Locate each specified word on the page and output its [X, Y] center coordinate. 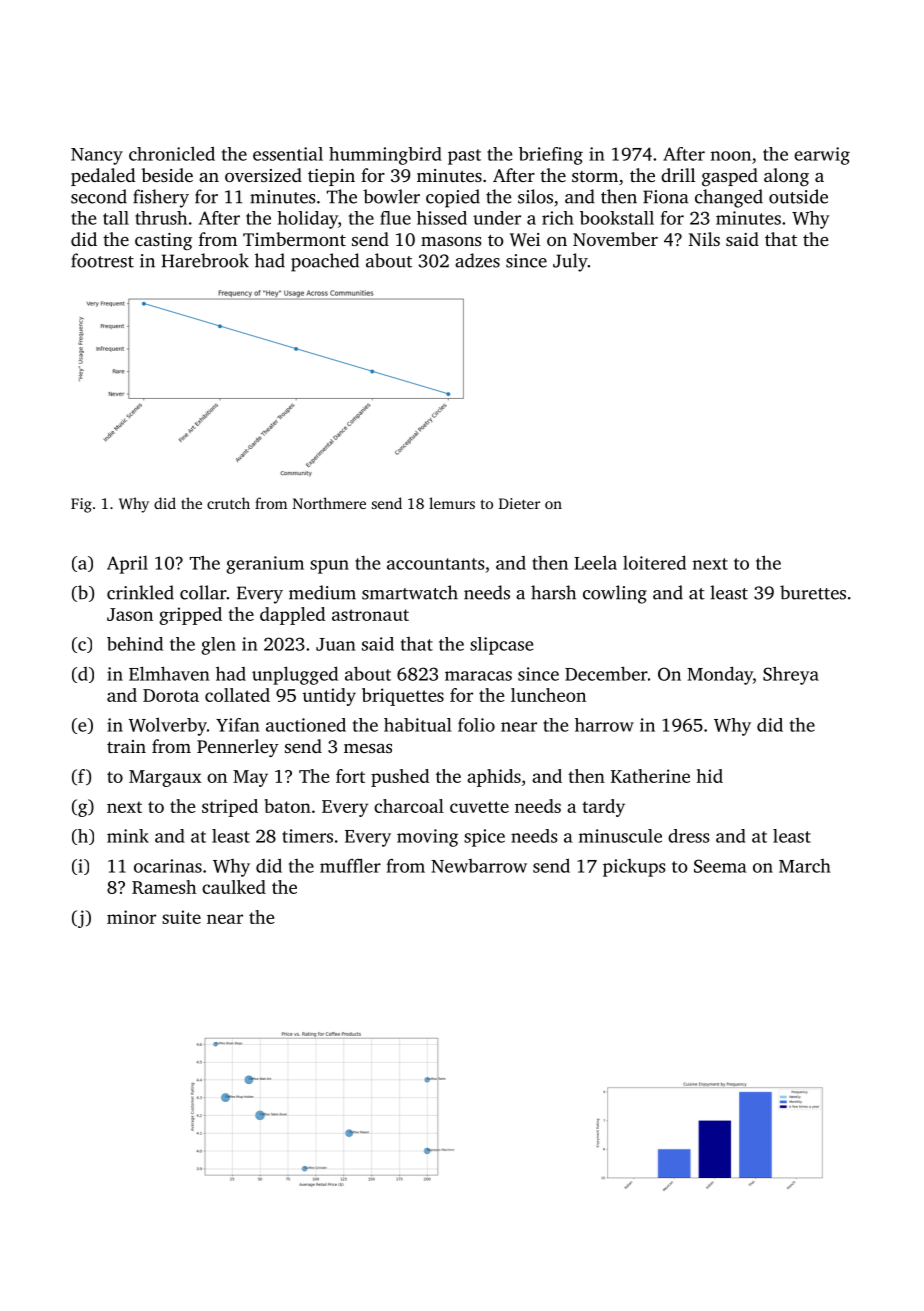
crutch [228, 503]
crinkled [140, 592]
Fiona [665, 197]
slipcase [501, 646]
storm [595, 176]
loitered [654, 562]
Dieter [519, 503]
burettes [813, 592]
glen [218, 646]
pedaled [103, 177]
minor [131, 917]
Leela [595, 562]
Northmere [329, 503]
